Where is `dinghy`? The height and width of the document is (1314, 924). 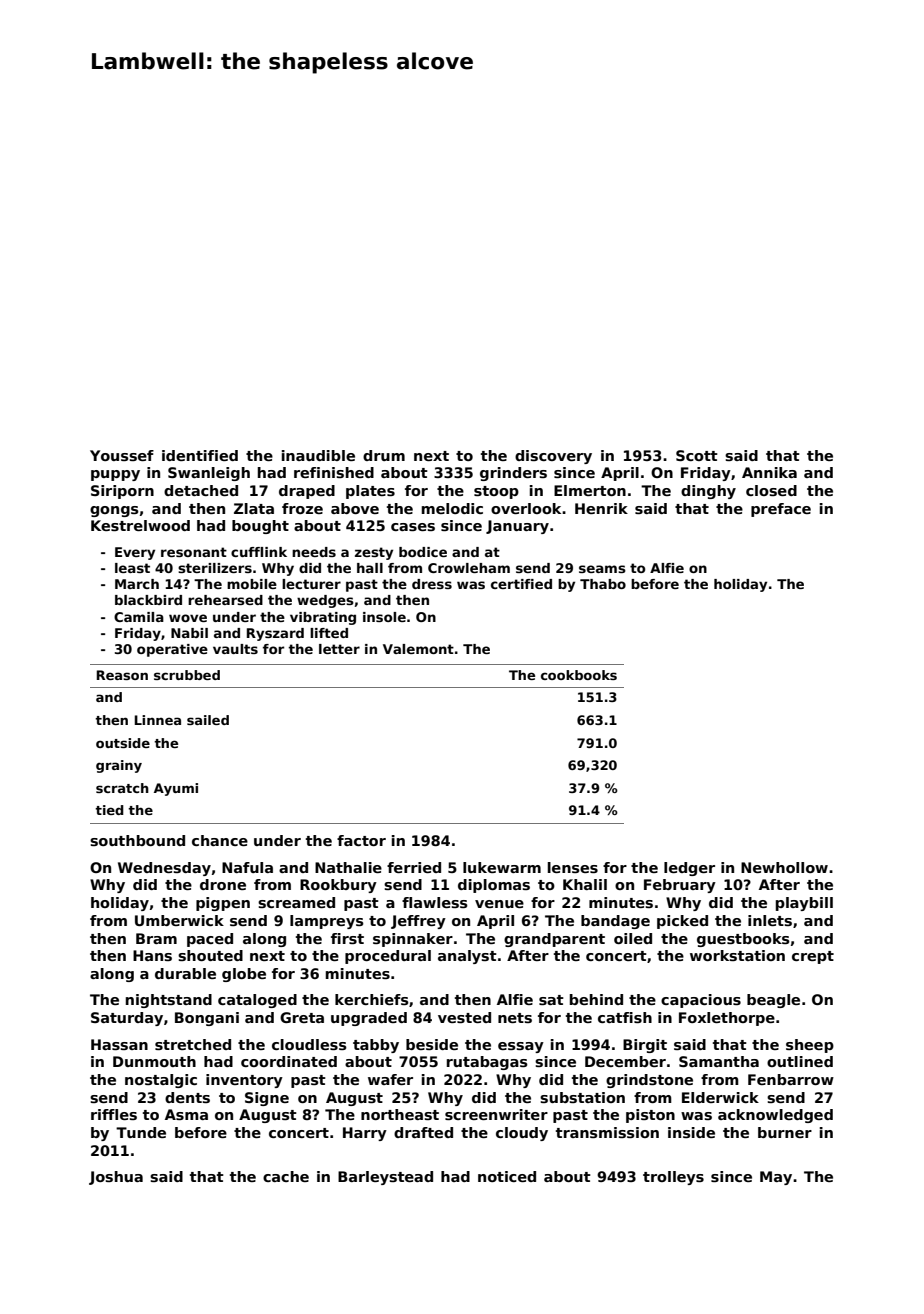
dinghy is located at coordinates (708, 492).
